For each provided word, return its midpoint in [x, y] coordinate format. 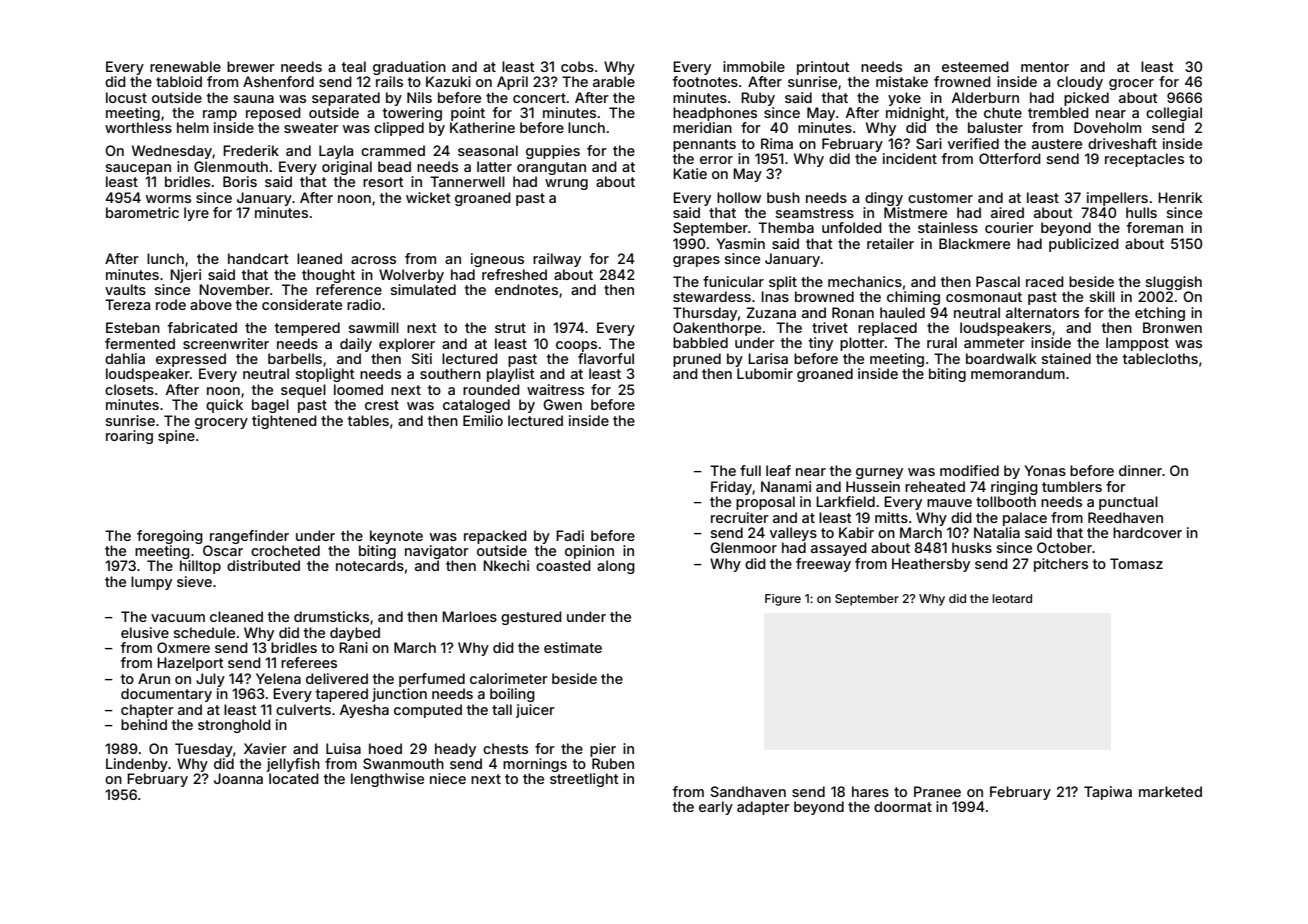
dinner [1140, 470]
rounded [491, 389]
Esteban [133, 327]
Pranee [937, 791]
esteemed [975, 66]
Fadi [570, 535]
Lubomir [765, 373]
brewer [251, 66]
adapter [763, 808]
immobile [754, 66]
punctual [1128, 503]
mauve [949, 503]
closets [129, 389]
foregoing [170, 537]
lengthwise [387, 780]
